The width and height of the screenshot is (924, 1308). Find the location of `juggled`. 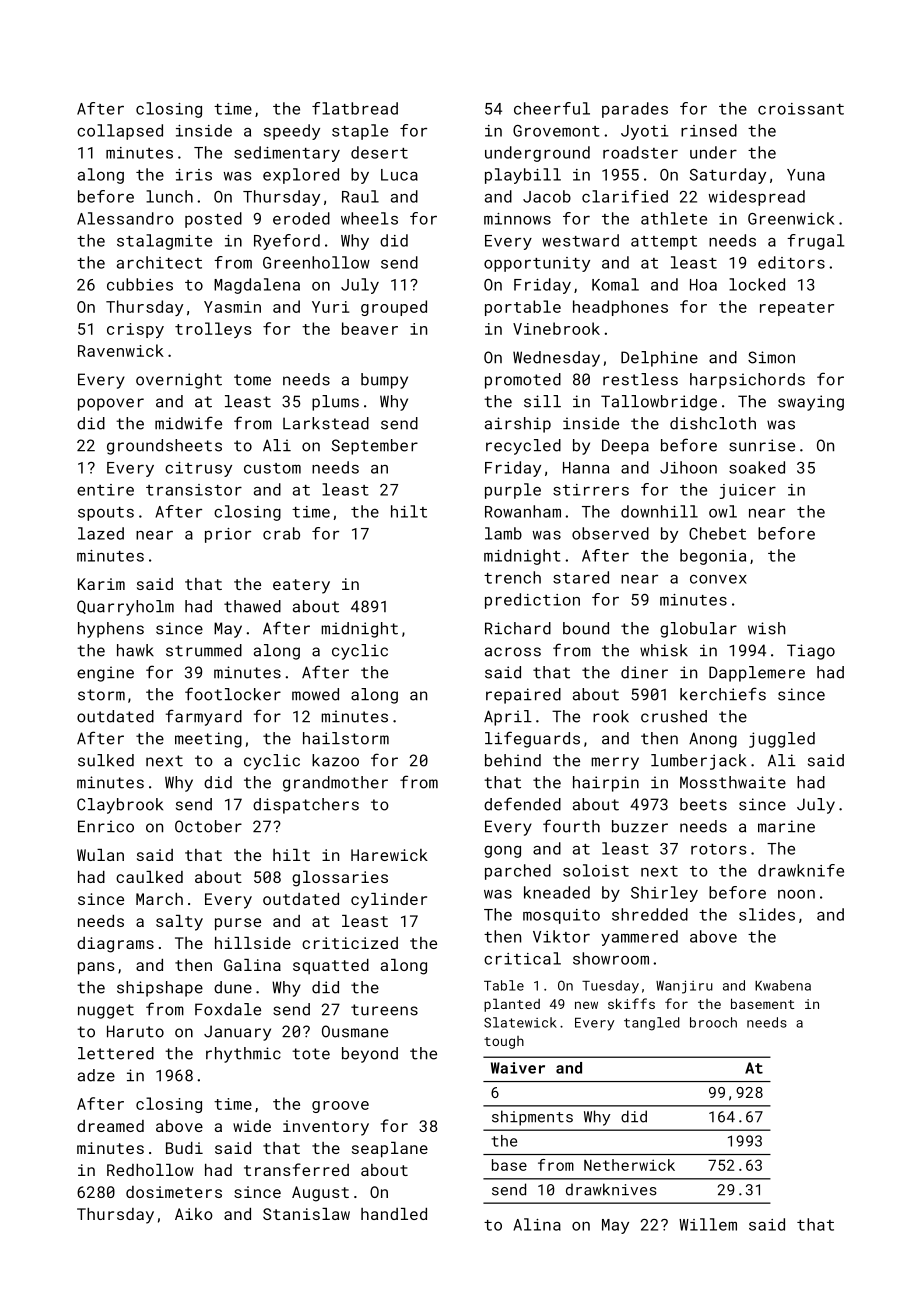

juggled is located at coordinates (782, 740).
